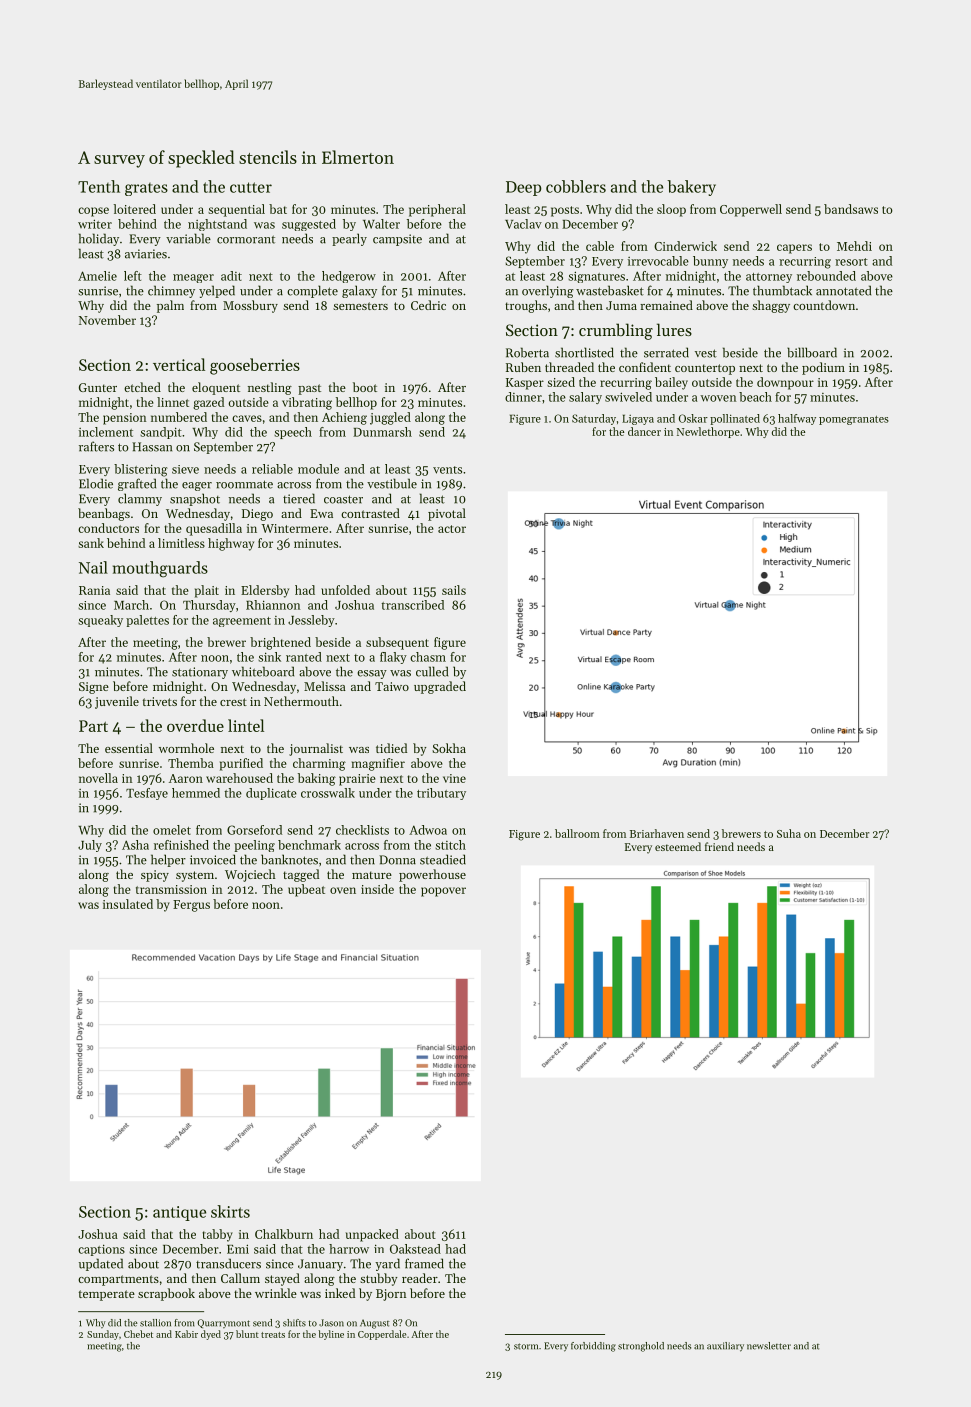 The width and height of the screenshot is (971, 1407). What do you see at coordinates (657, 833) in the screenshot?
I see `Briarhaven` at bounding box center [657, 833].
